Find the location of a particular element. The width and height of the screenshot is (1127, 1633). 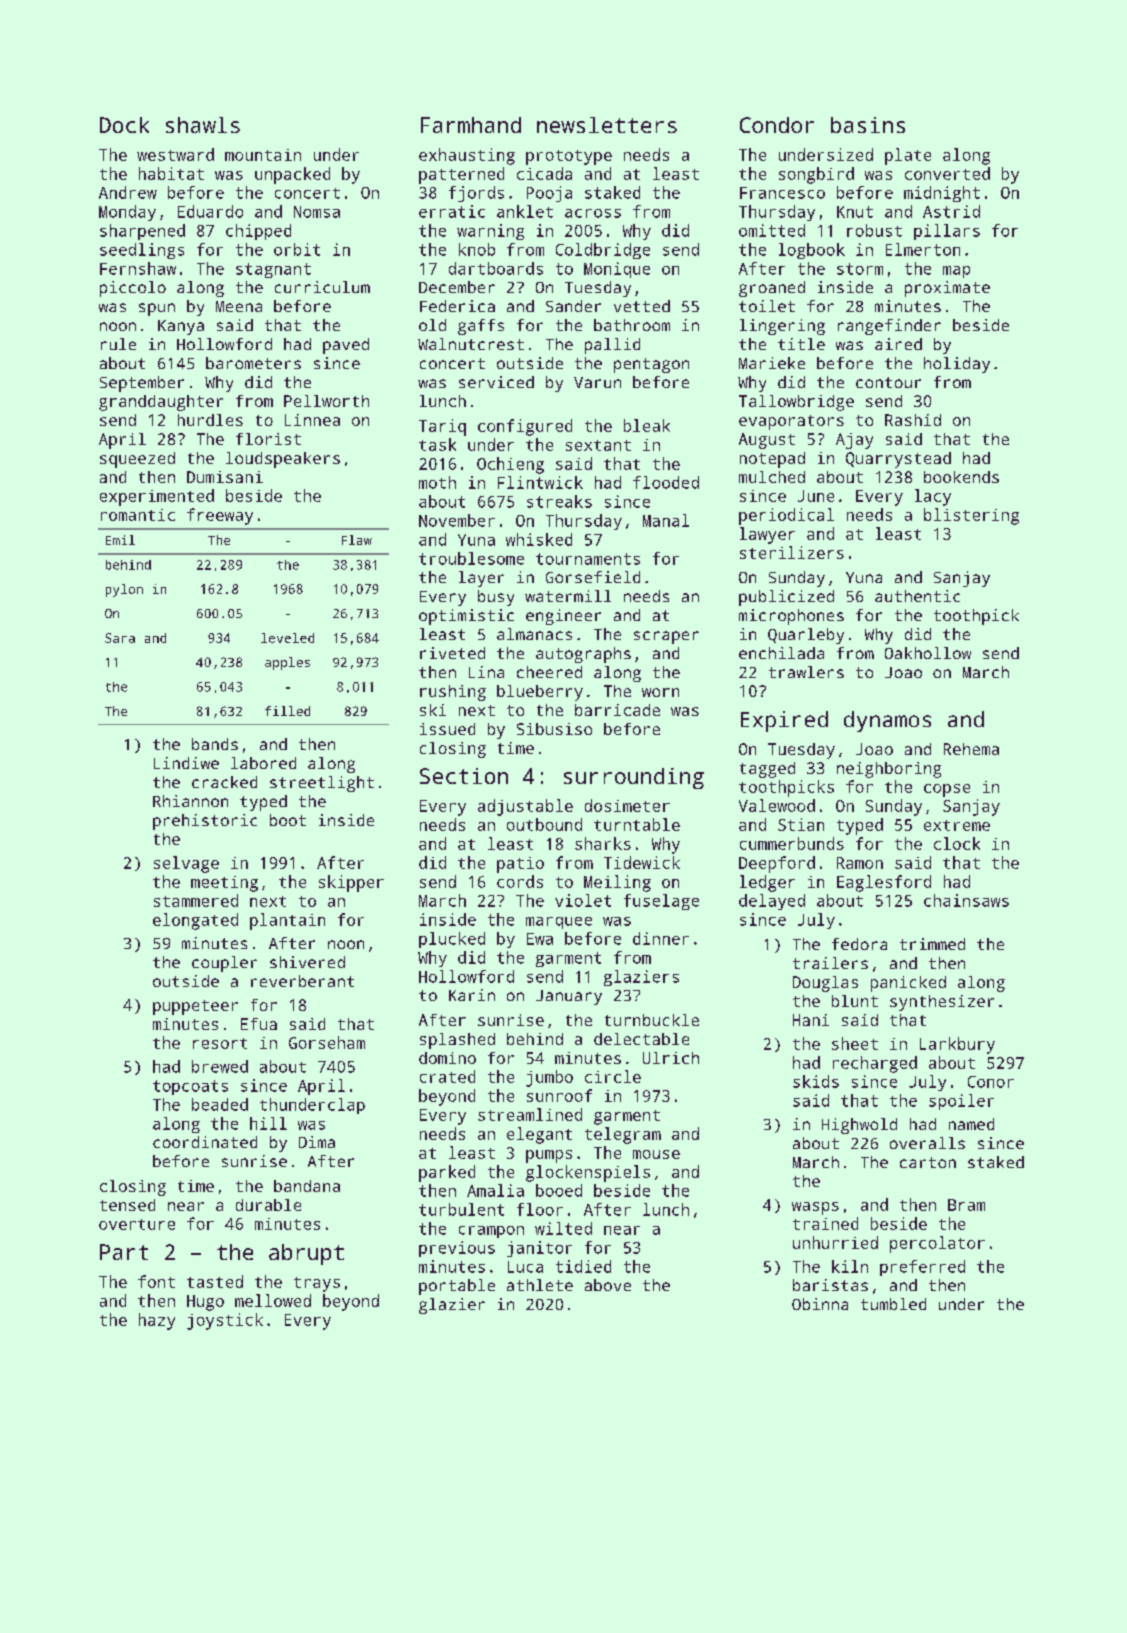

newsletters is located at coordinates (607, 125).
